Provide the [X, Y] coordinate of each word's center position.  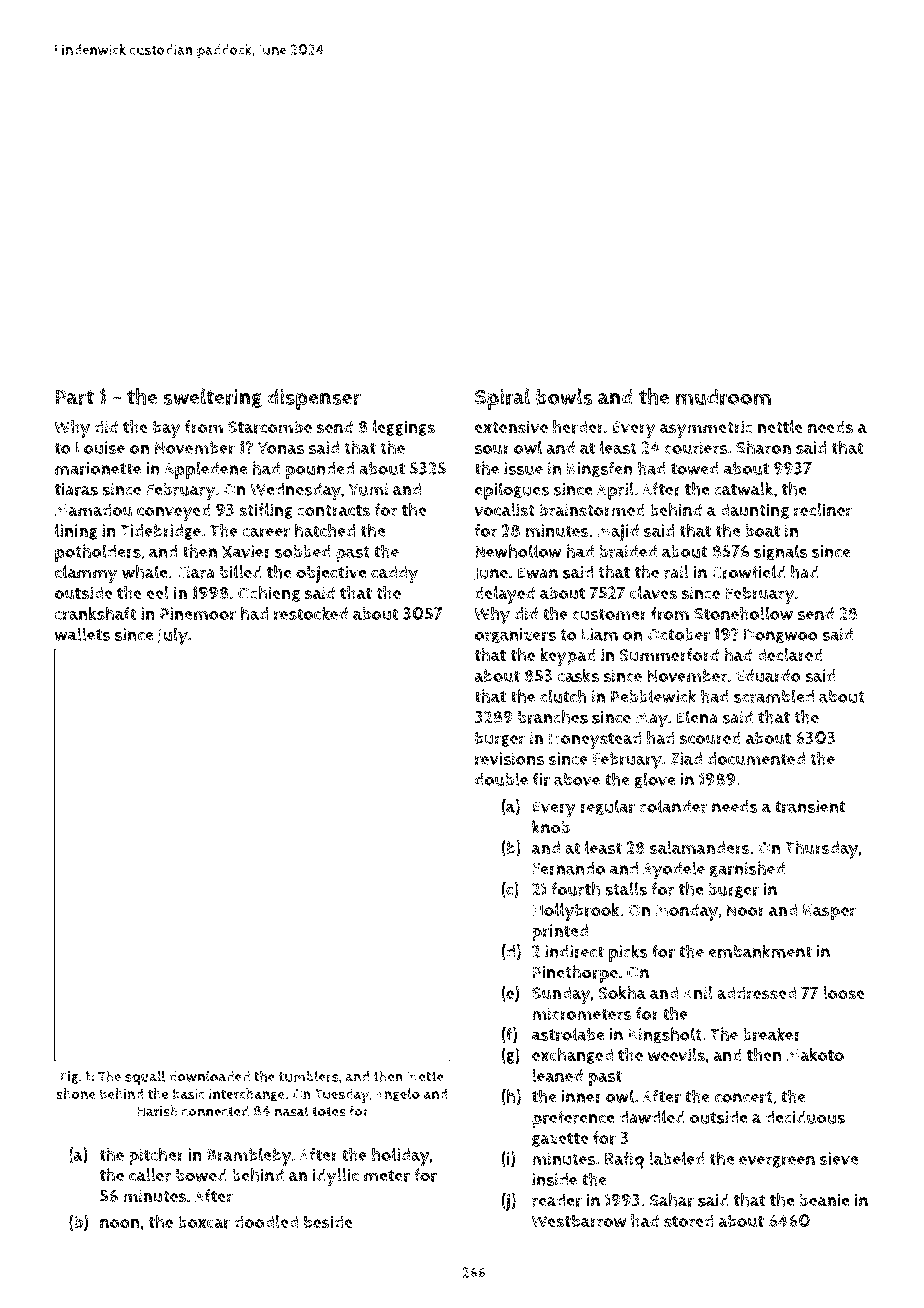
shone [76, 1094]
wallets [82, 634]
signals [780, 552]
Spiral [502, 399]
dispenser [314, 399]
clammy [86, 574]
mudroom [723, 397]
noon [120, 1223]
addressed [756, 993]
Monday [687, 912]
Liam [600, 634]
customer [609, 614]
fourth [576, 889]
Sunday [561, 995]
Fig [69, 1077]
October [679, 634]
